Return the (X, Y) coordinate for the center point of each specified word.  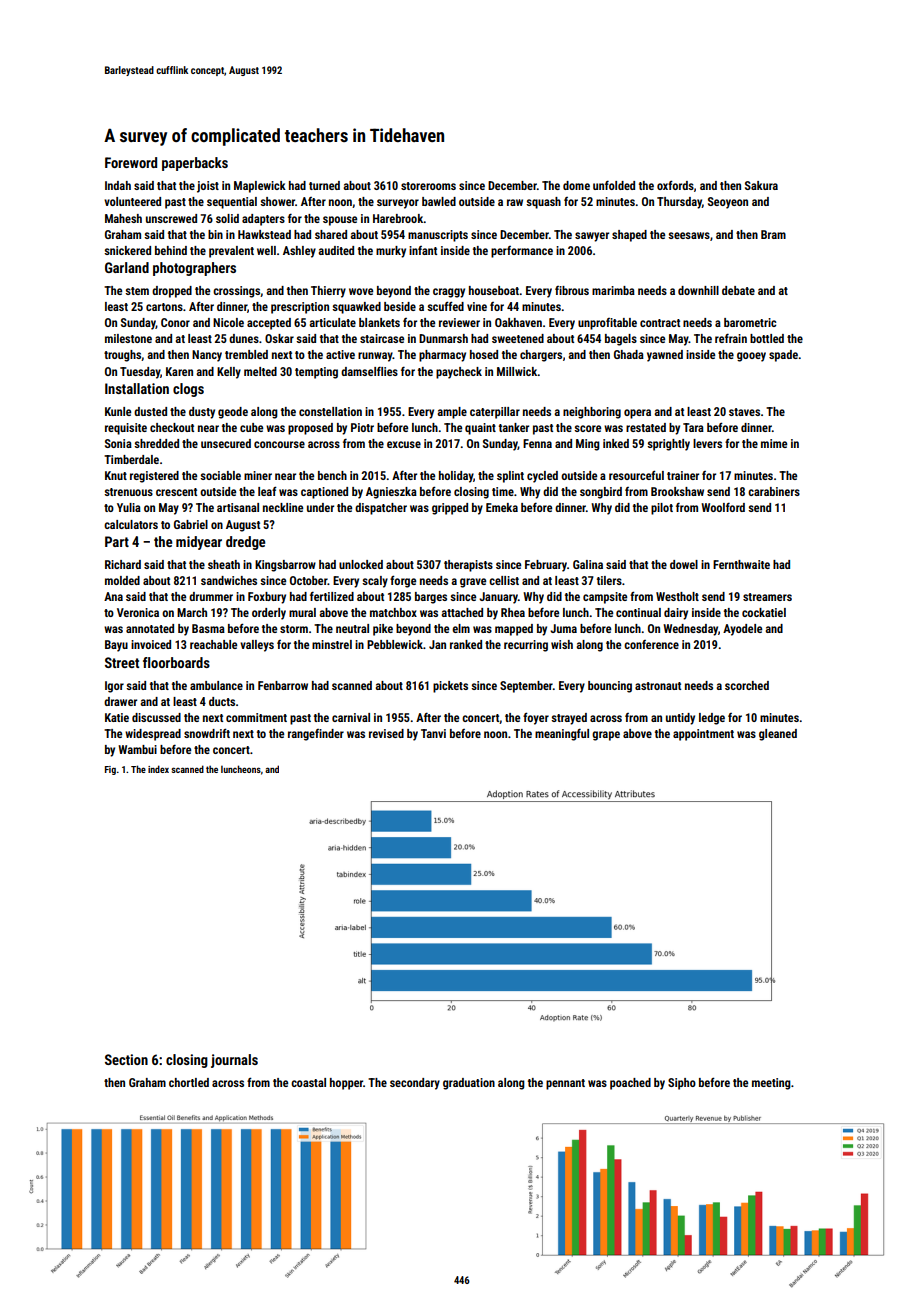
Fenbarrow (283, 685)
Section (126, 1059)
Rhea (513, 612)
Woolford (723, 507)
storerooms (428, 186)
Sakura (761, 185)
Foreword (131, 162)
